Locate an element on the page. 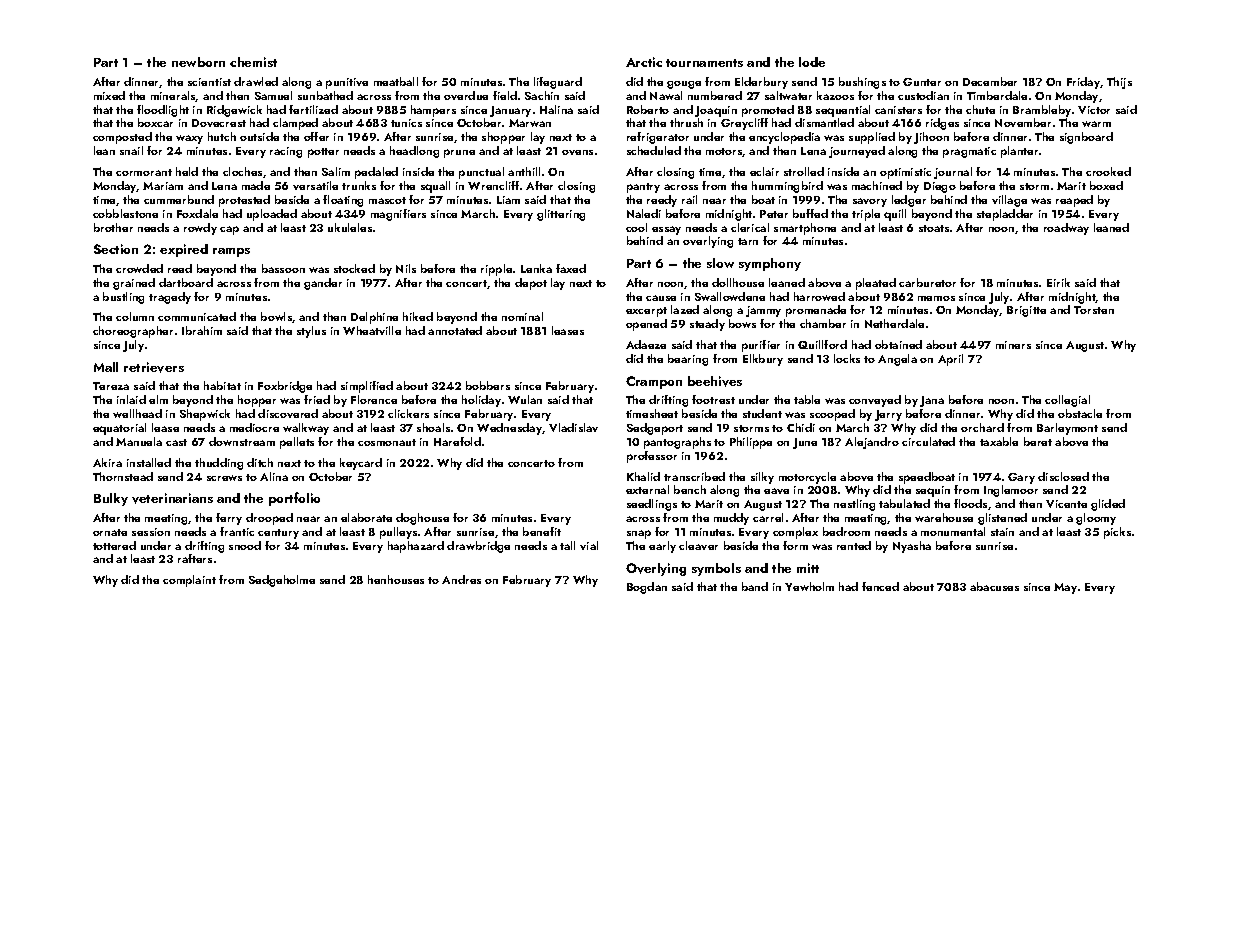 The image size is (1233, 952). gander is located at coordinates (323, 284).
